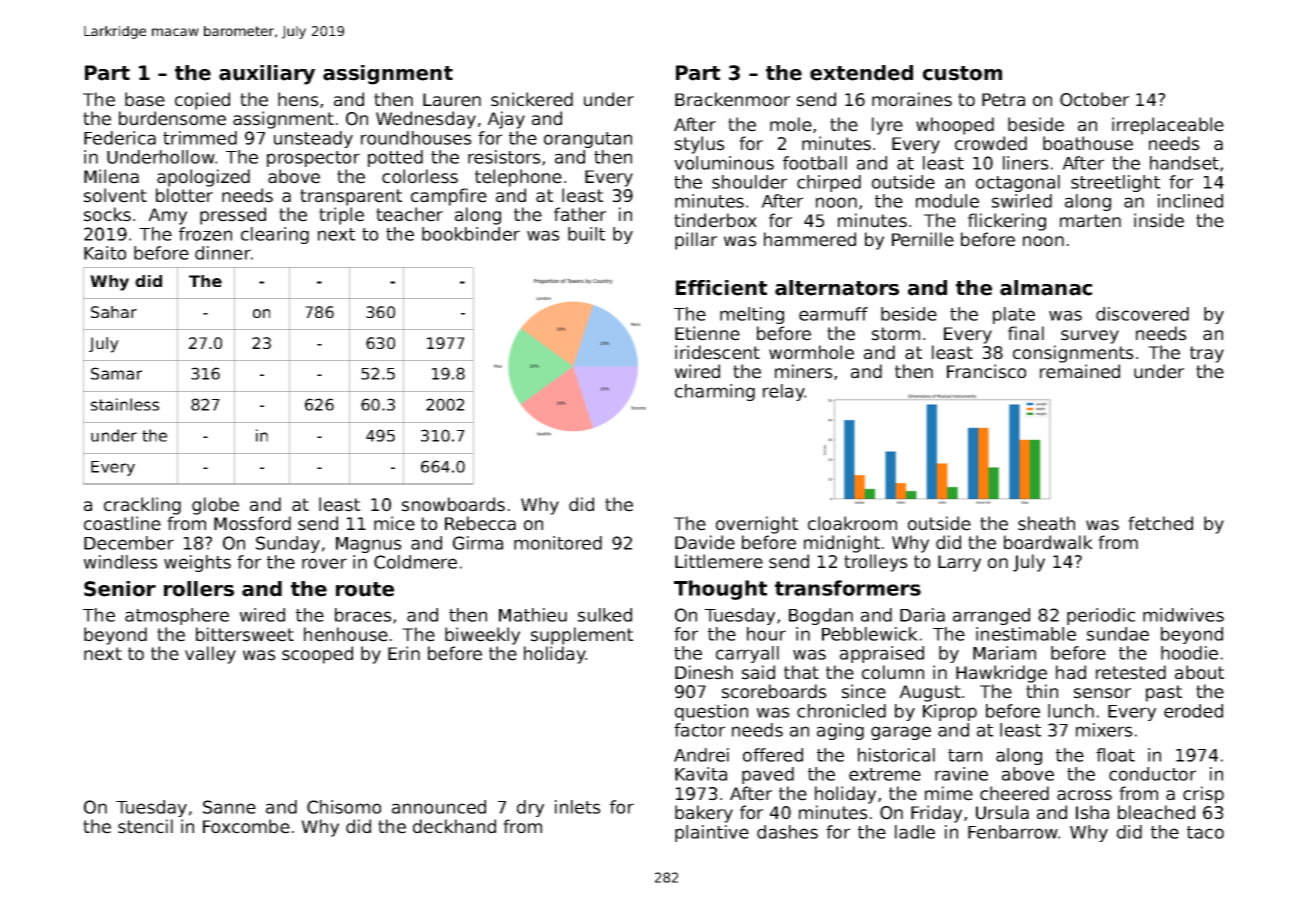 Image resolution: width=1308 pixels, height=924 pixels. I want to click on Mathieu, so click(533, 615).
